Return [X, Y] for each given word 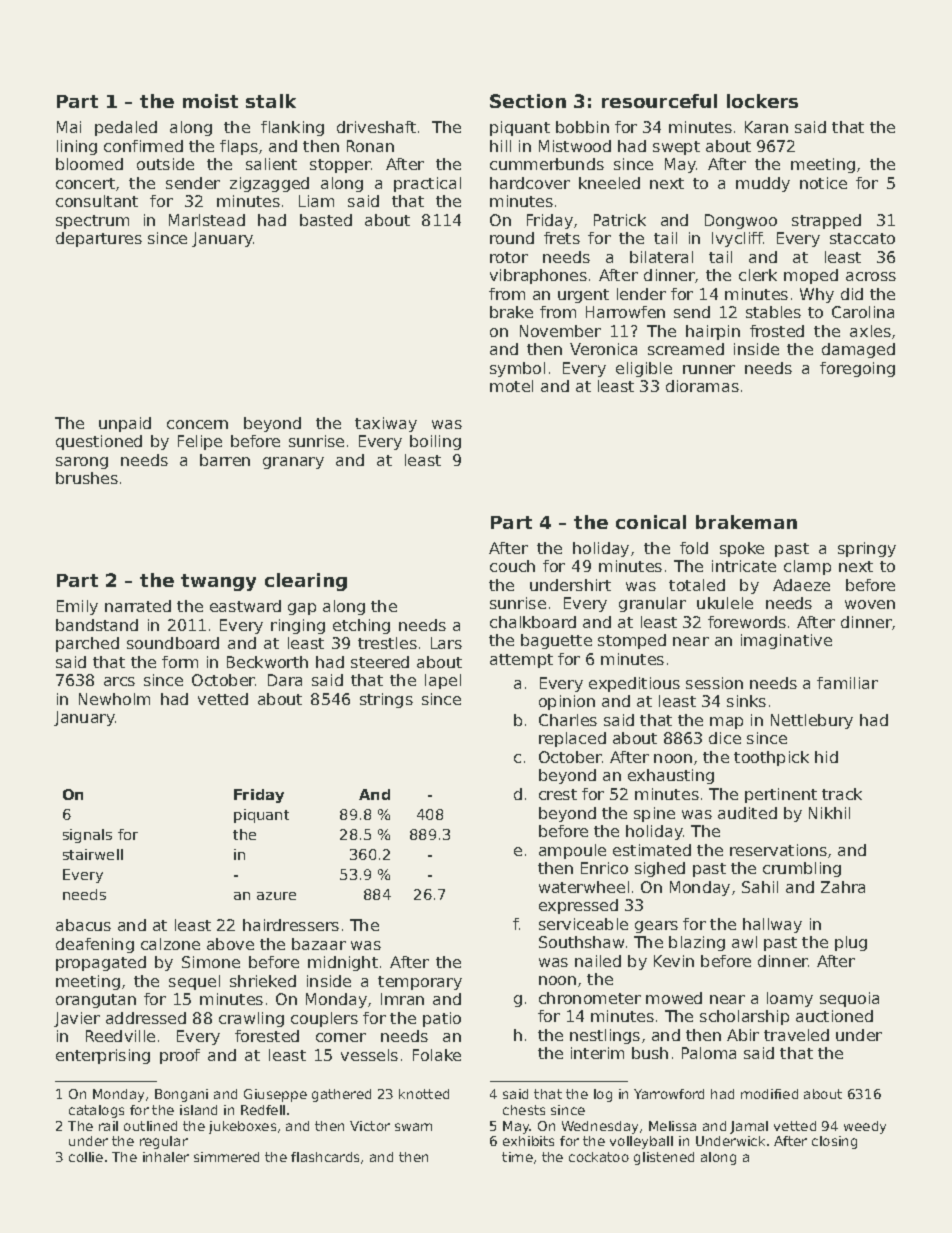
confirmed [143, 146]
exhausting [671, 776]
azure [276, 896]
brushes [87, 478]
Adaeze [801, 585]
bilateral [661, 257]
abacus [83, 925]
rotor [509, 257]
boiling [435, 442]
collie [86, 1157]
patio [442, 1019]
